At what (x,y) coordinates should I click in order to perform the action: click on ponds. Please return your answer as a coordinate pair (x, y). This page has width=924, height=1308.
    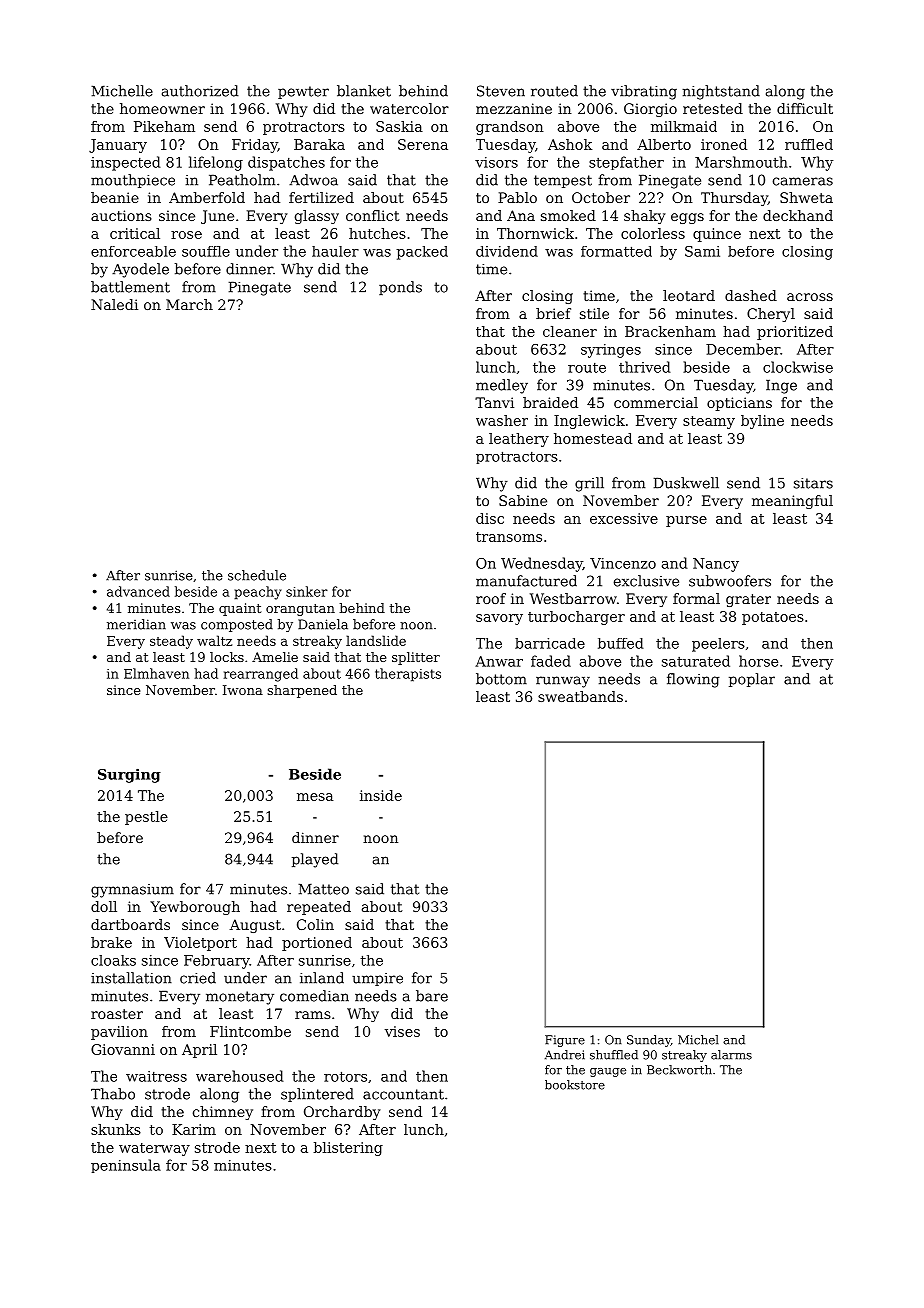
    Looking at the image, I should click on (400, 288).
